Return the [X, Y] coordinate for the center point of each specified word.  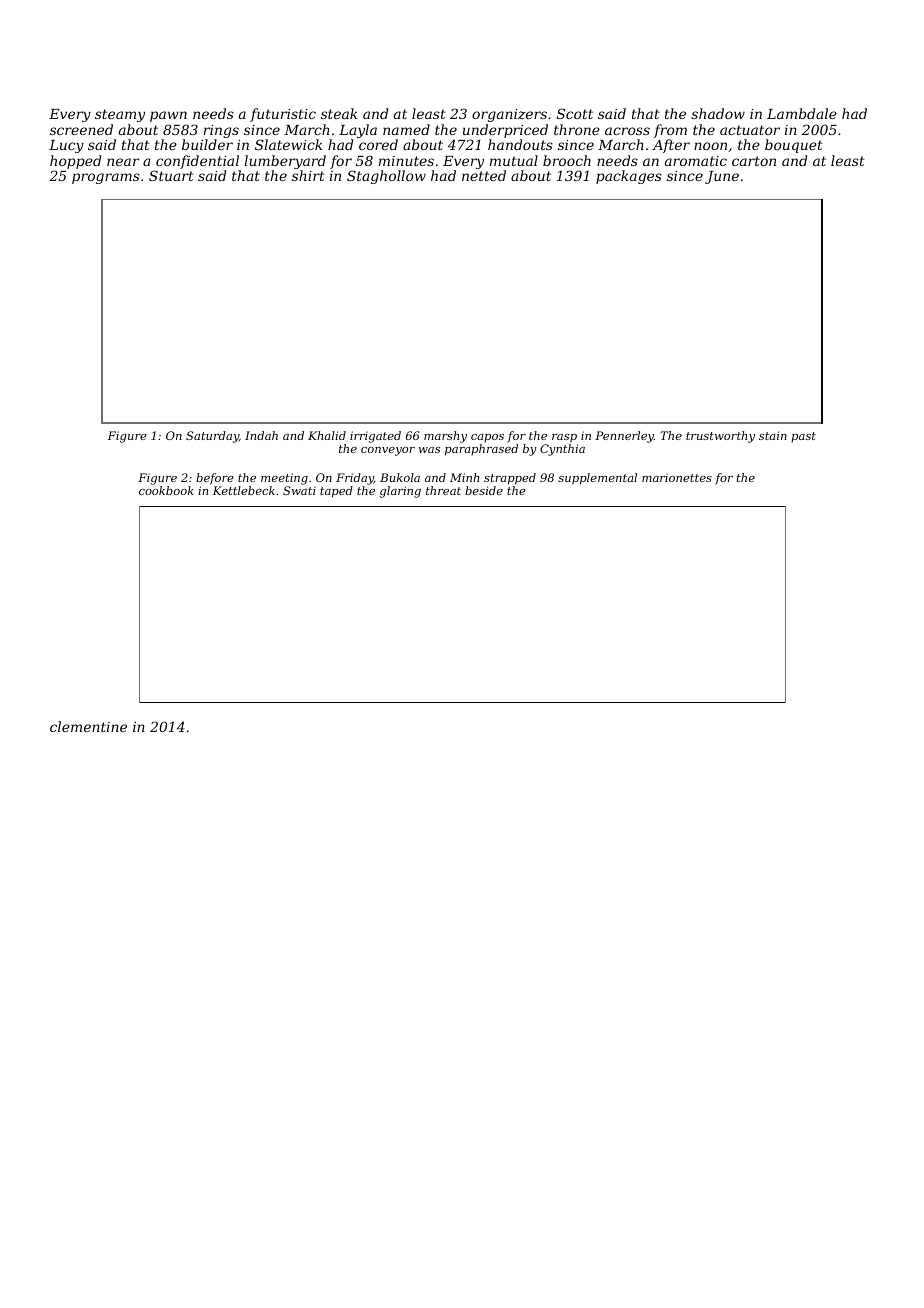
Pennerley [624, 437]
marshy [445, 437]
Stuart [171, 175]
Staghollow [386, 177]
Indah [261, 435]
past [803, 437]
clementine [88, 726]
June [722, 177]
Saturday [212, 437]
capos [487, 438]
